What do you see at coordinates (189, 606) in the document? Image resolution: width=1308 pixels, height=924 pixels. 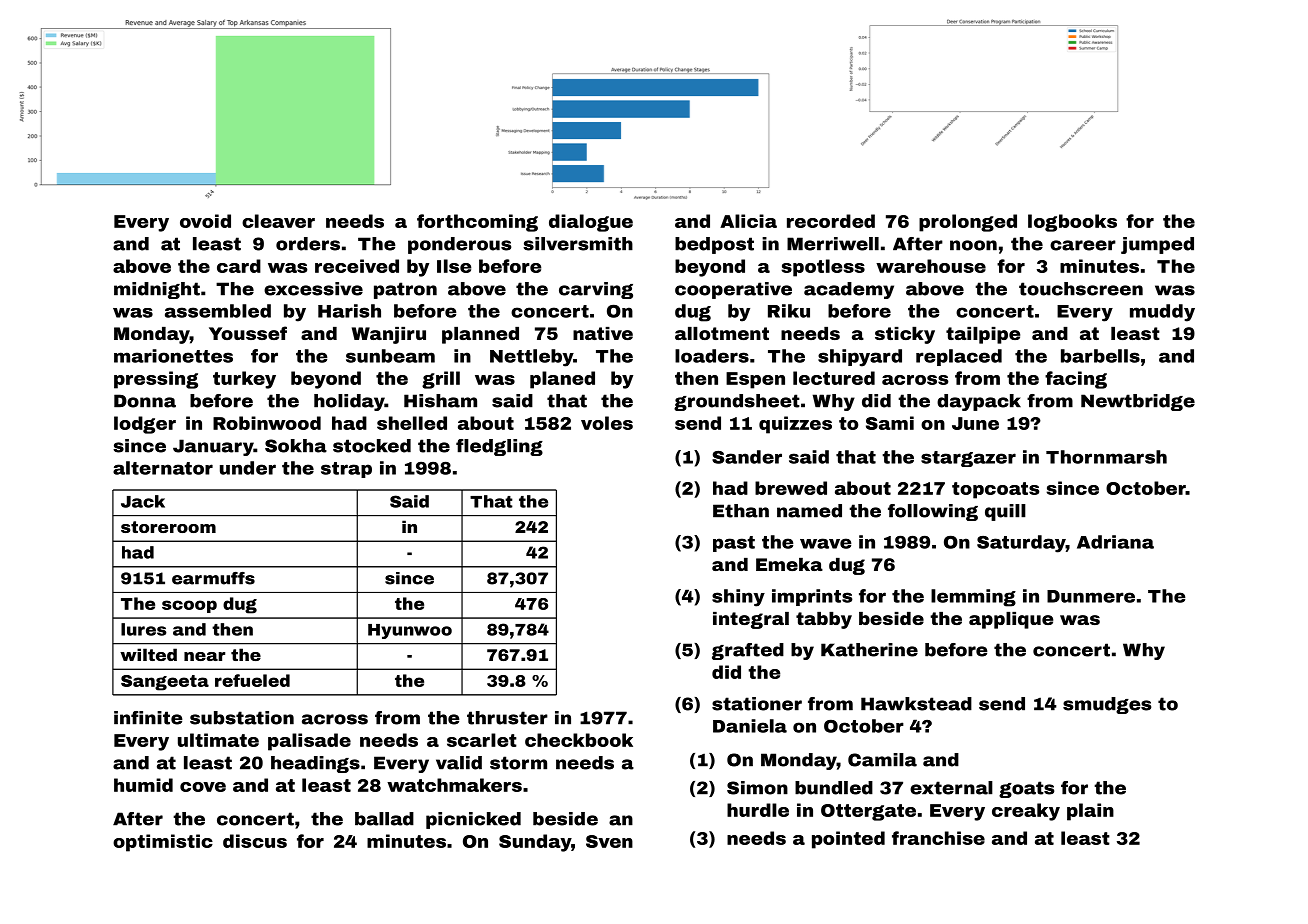 I see `scoop` at bounding box center [189, 606].
